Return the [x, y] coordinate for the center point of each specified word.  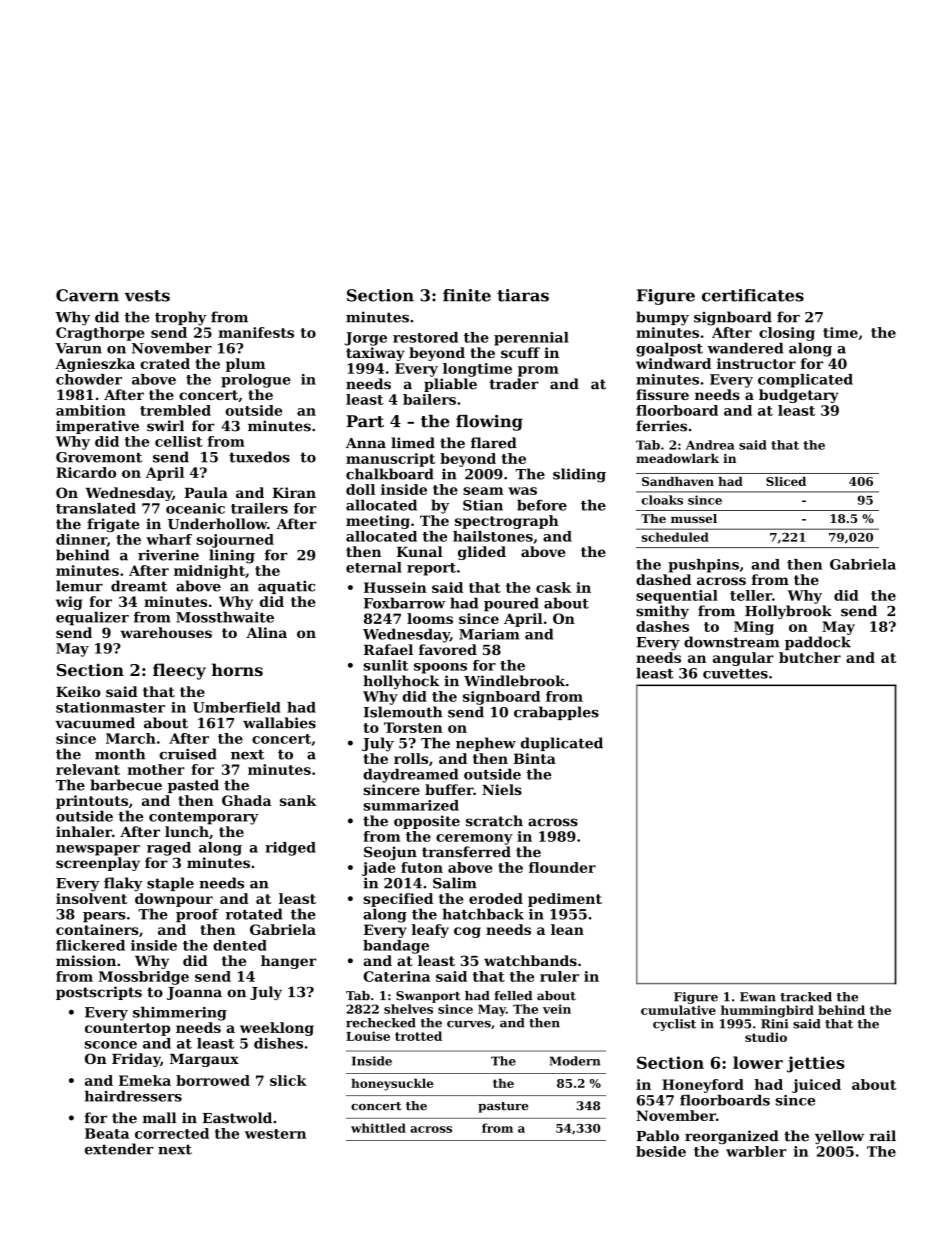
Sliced [786, 481]
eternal [374, 567]
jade [379, 869]
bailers [429, 399]
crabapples [556, 713]
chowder [89, 379]
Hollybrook [788, 612]
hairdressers [133, 1096]
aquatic [286, 587]
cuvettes [735, 674]
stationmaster [110, 707]
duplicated [562, 744]
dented [240, 945]
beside [661, 1151]
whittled [378, 1128]
